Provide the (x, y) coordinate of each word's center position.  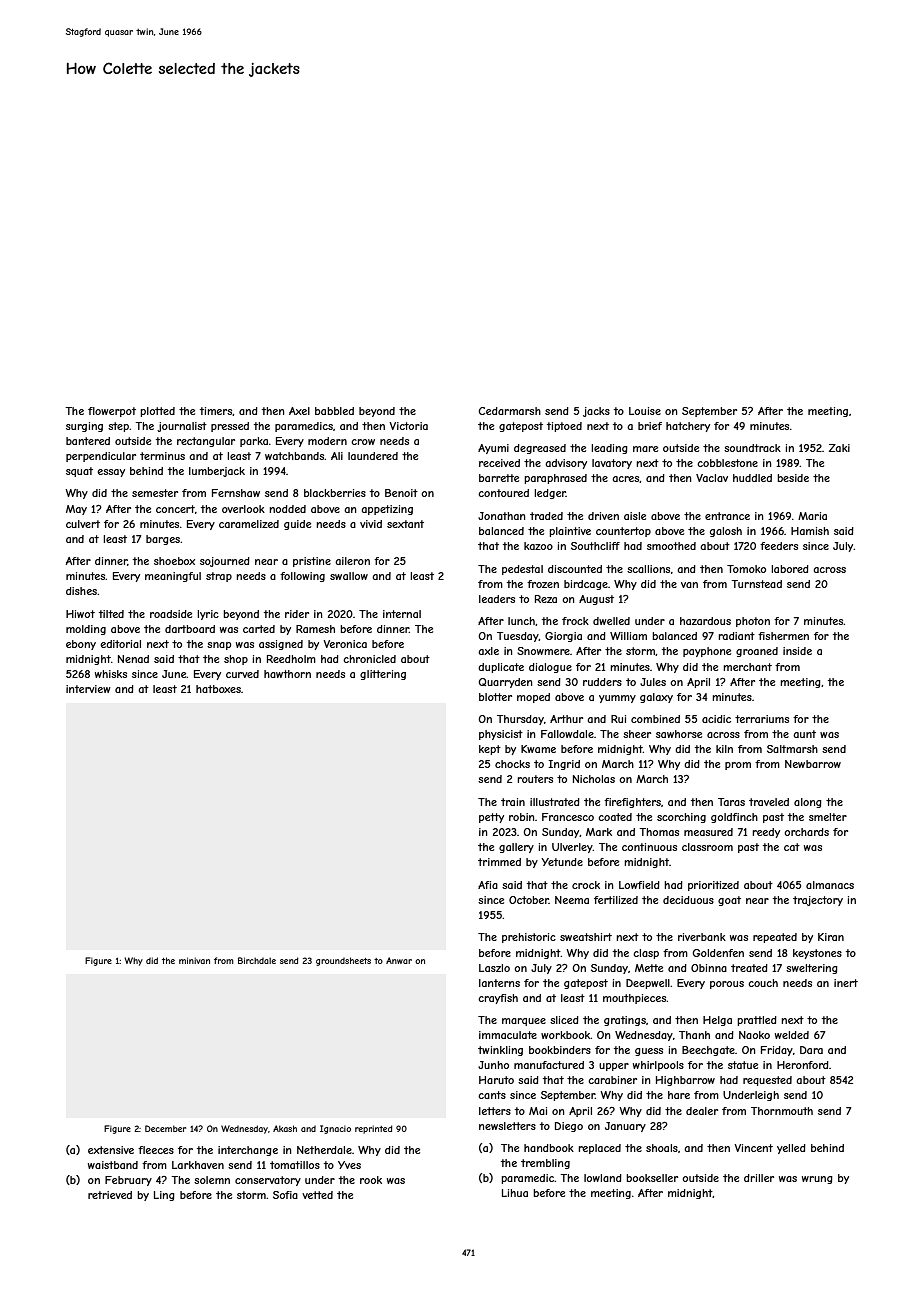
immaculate (508, 1035)
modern (327, 441)
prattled (757, 1021)
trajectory (818, 901)
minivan (194, 960)
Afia (488, 885)
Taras (731, 802)
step (118, 427)
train (513, 802)
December (165, 1128)
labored (790, 569)
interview (88, 689)
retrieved (110, 1195)
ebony (81, 645)
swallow (349, 576)
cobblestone (727, 463)
